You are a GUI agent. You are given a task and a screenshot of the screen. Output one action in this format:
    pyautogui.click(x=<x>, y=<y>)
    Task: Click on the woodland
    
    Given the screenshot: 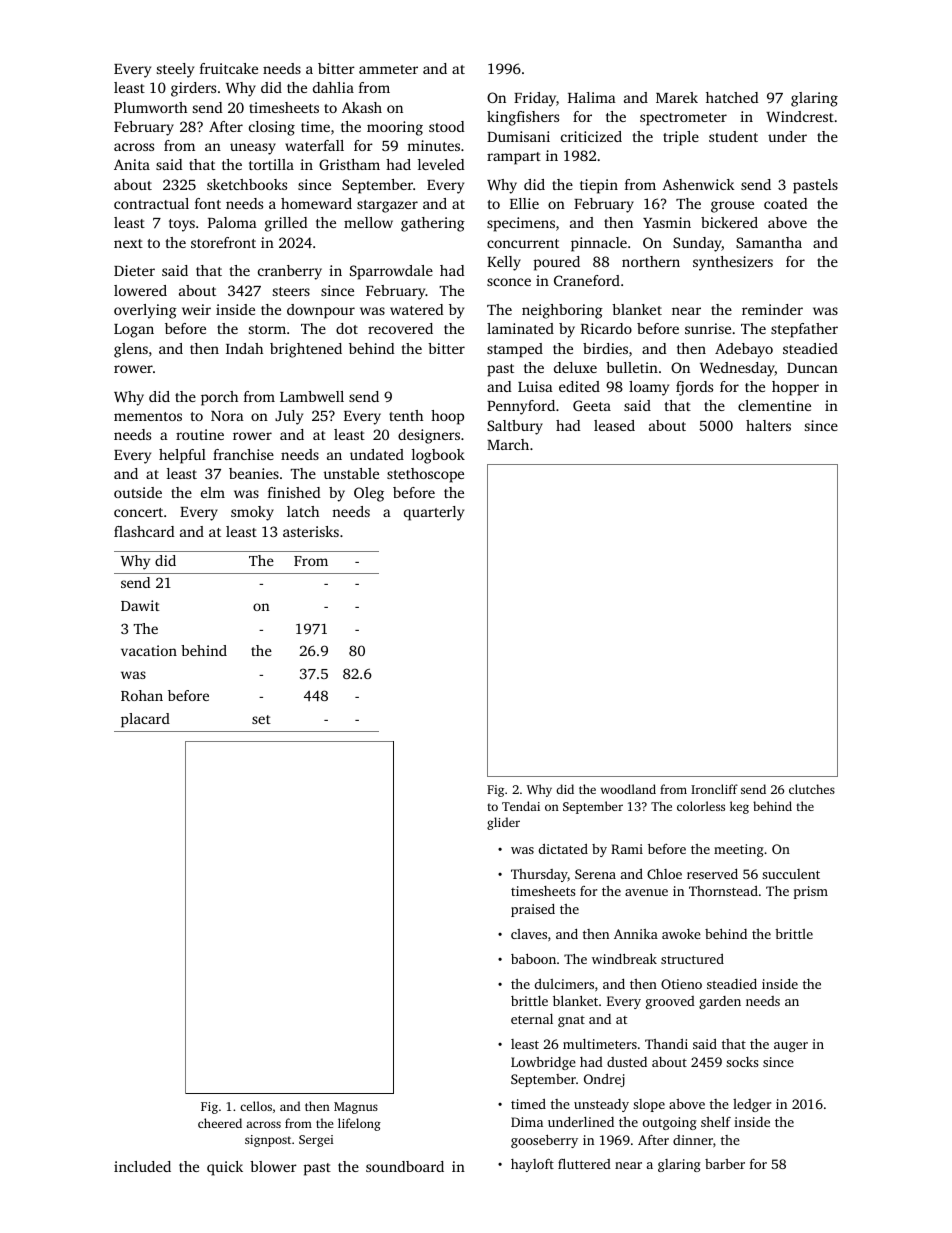 What is the action you would take?
    pyautogui.click(x=628, y=789)
